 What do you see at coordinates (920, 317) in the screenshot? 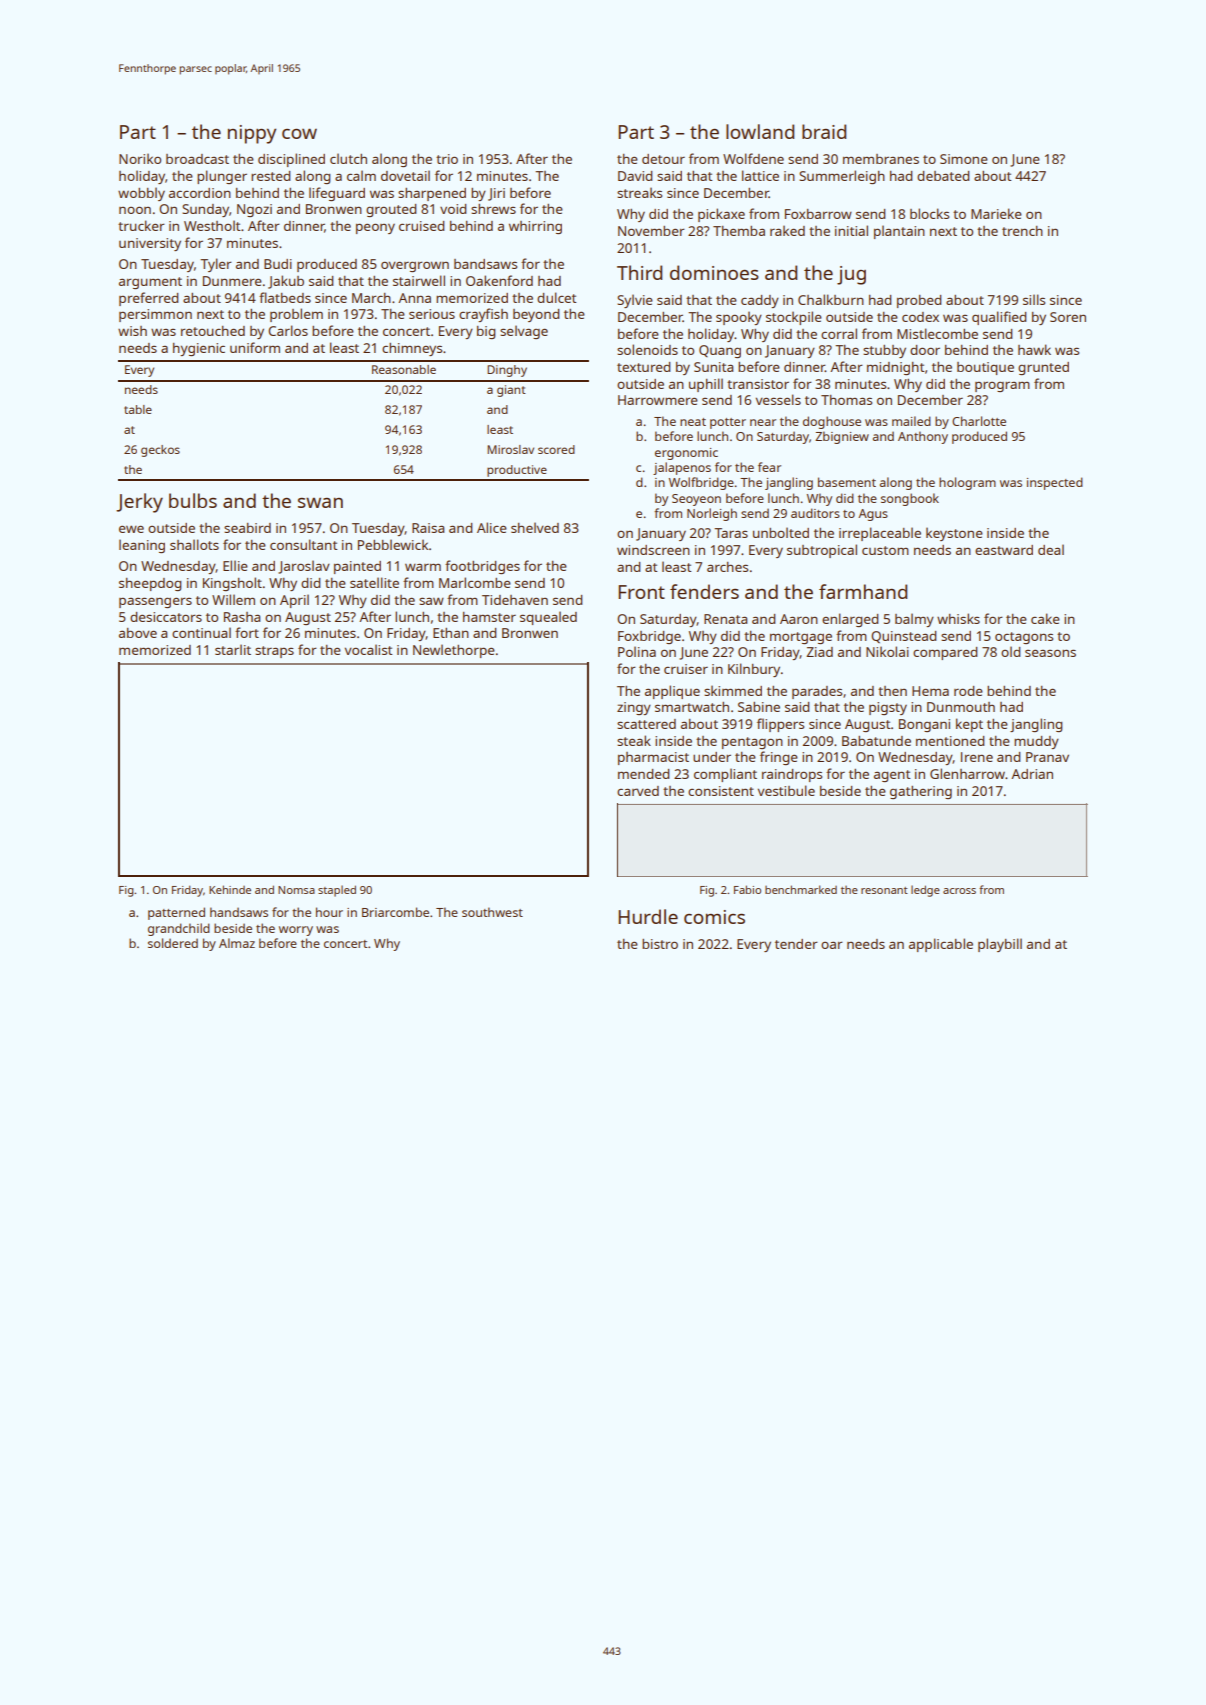
I see `codex` at bounding box center [920, 317].
